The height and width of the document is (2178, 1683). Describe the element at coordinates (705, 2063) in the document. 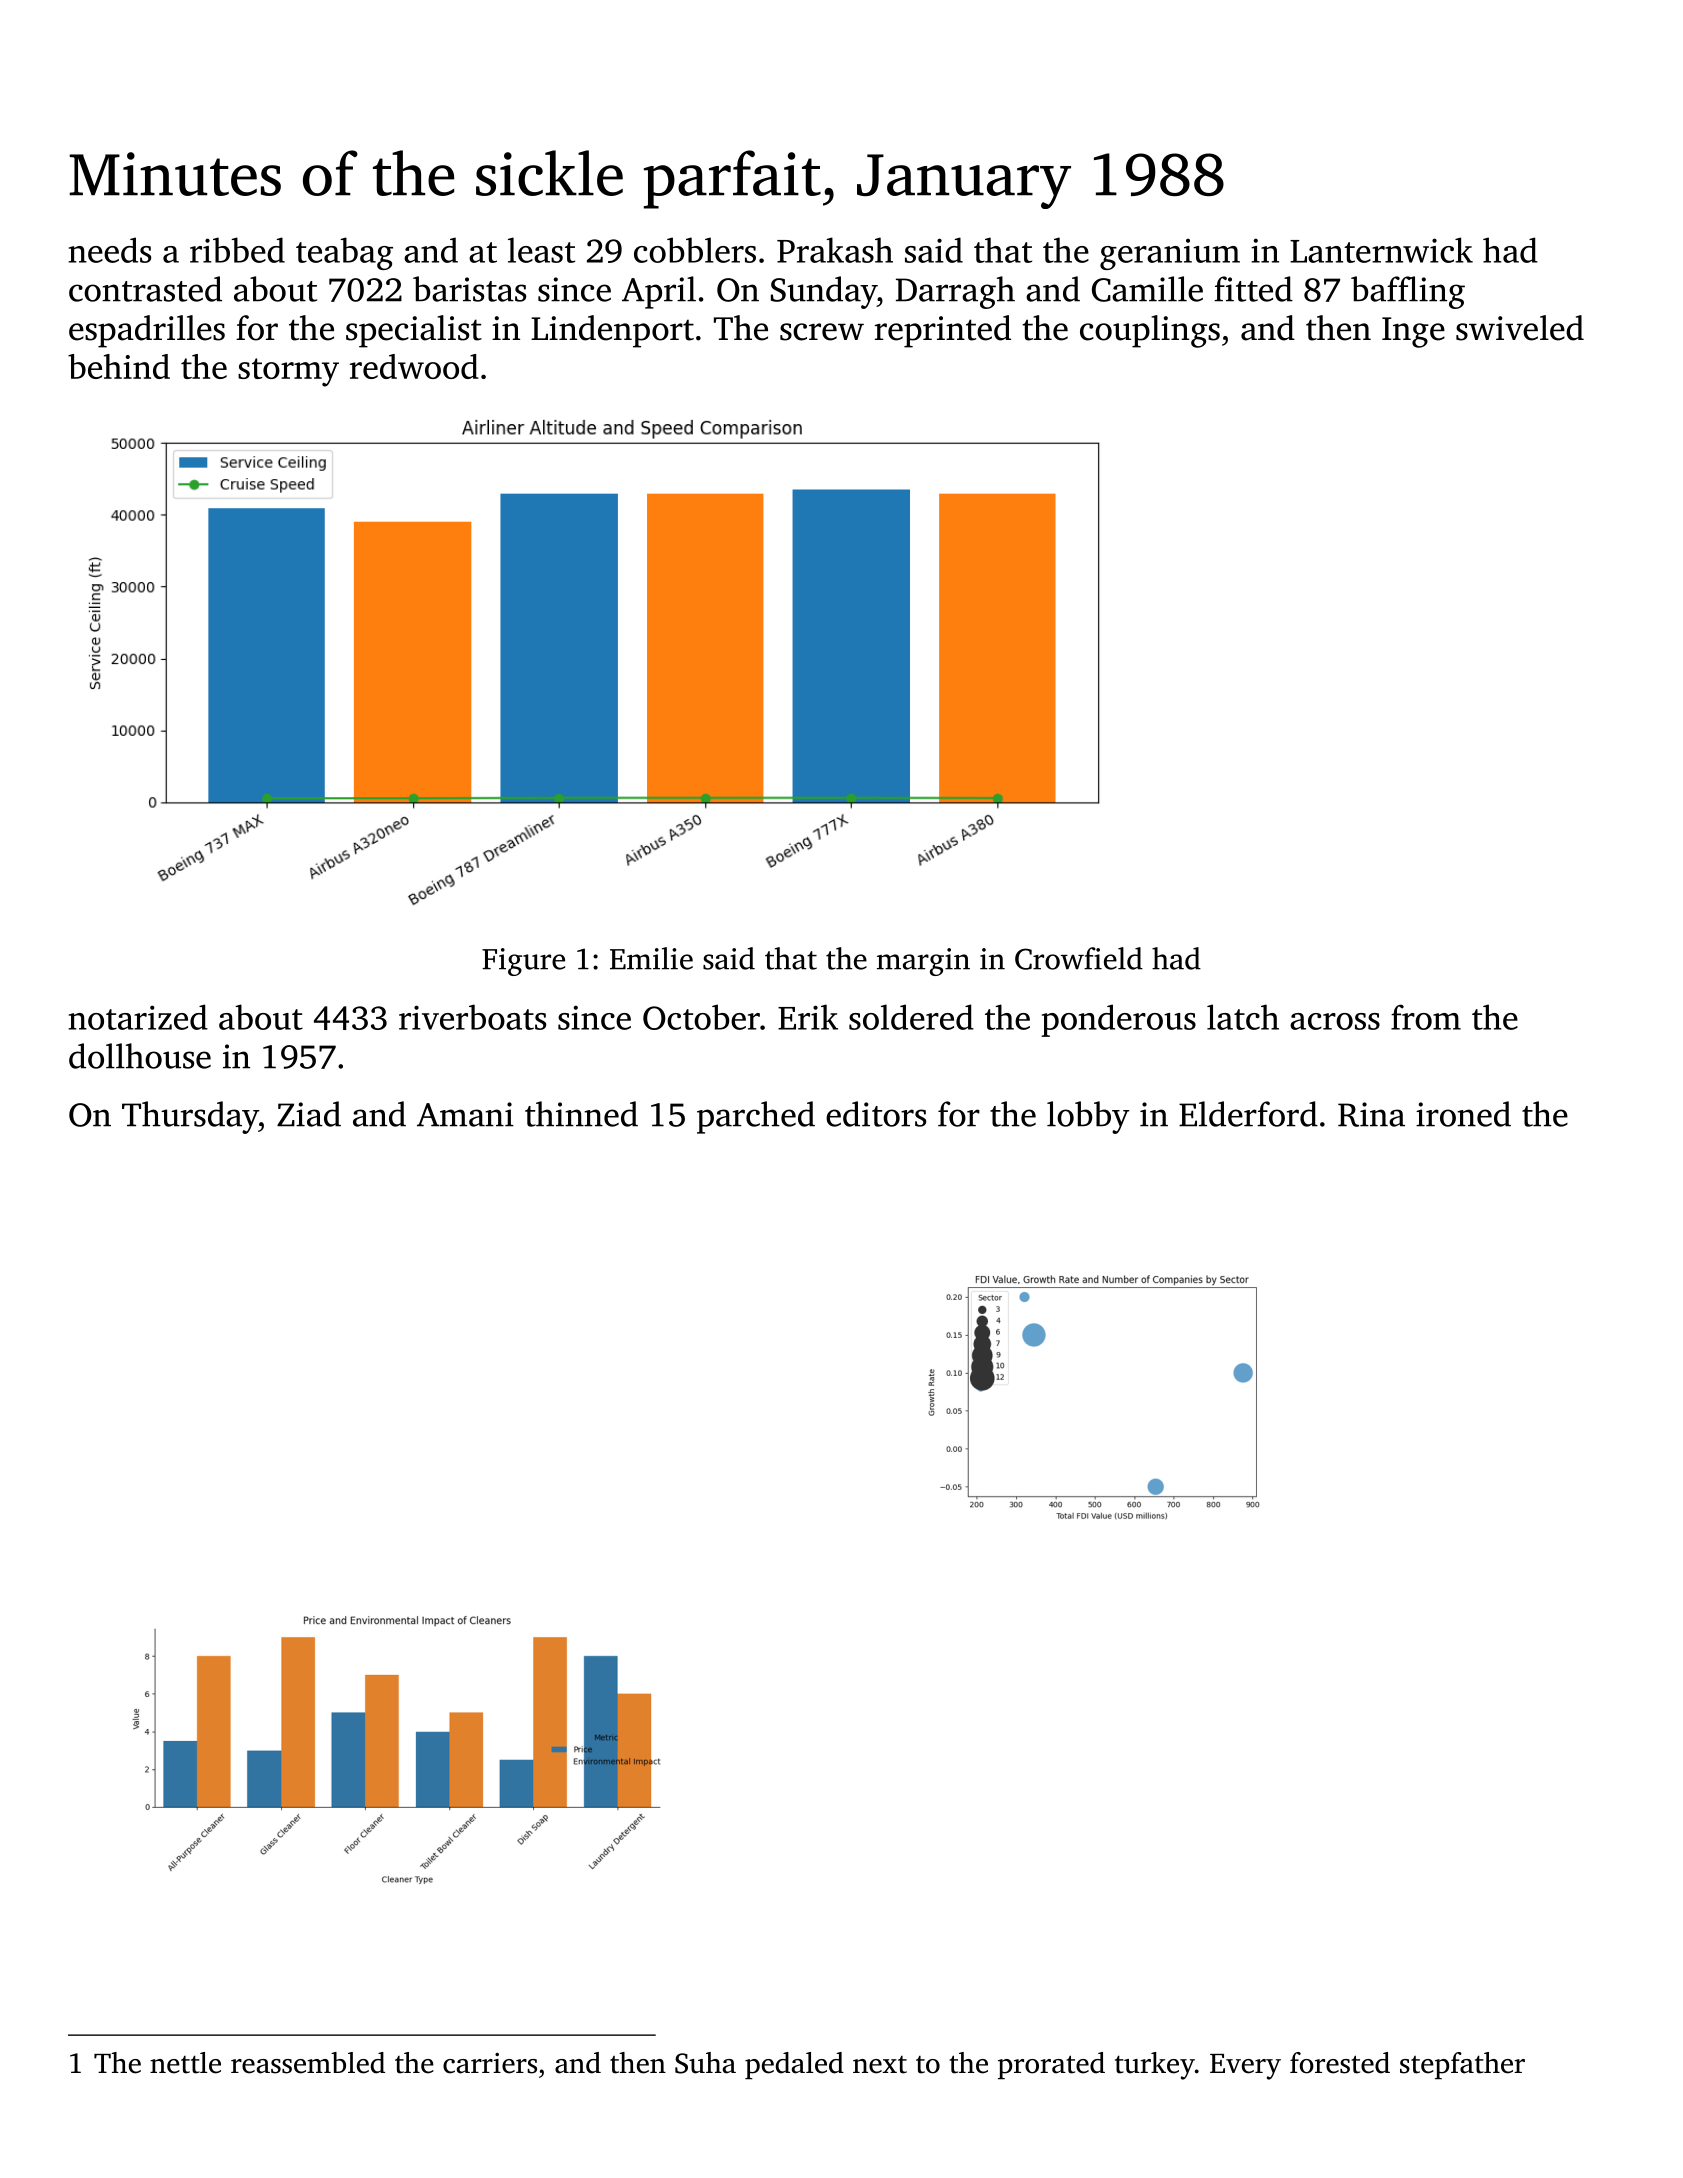

I see `Suha` at that location.
